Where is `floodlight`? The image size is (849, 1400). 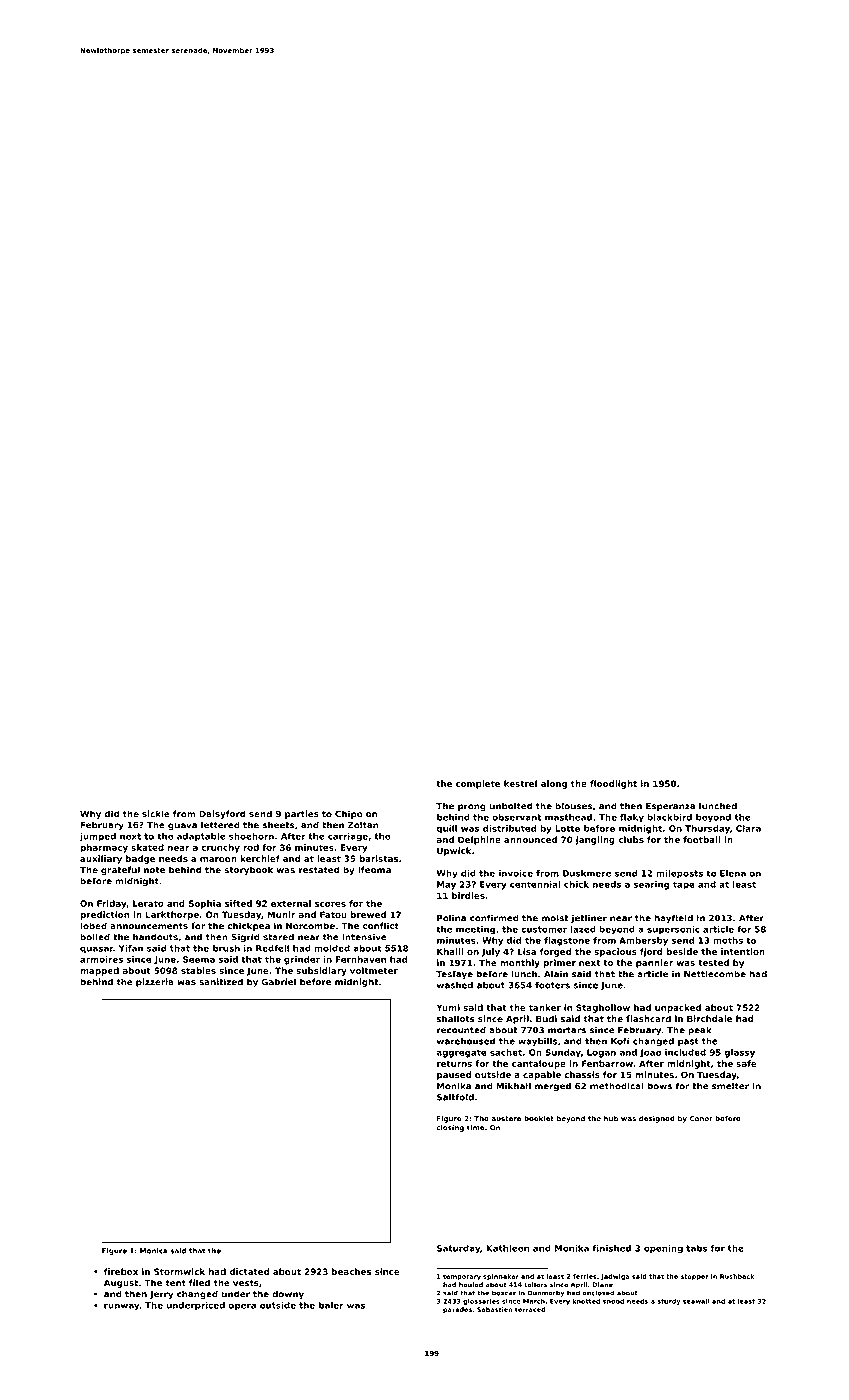 floodlight is located at coordinates (613, 784).
